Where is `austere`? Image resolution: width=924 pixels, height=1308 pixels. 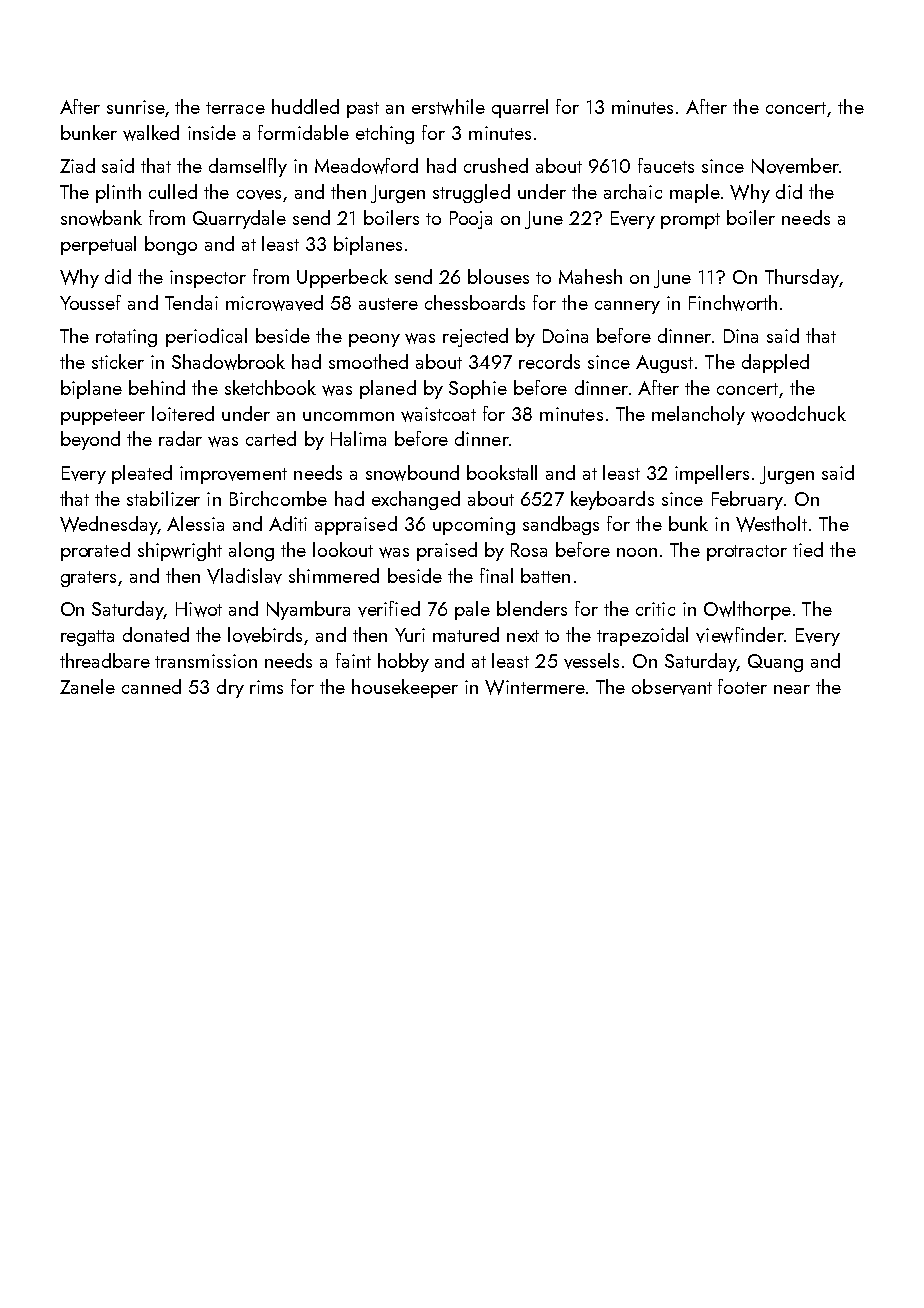
austere is located at coordinates (388, 304).
